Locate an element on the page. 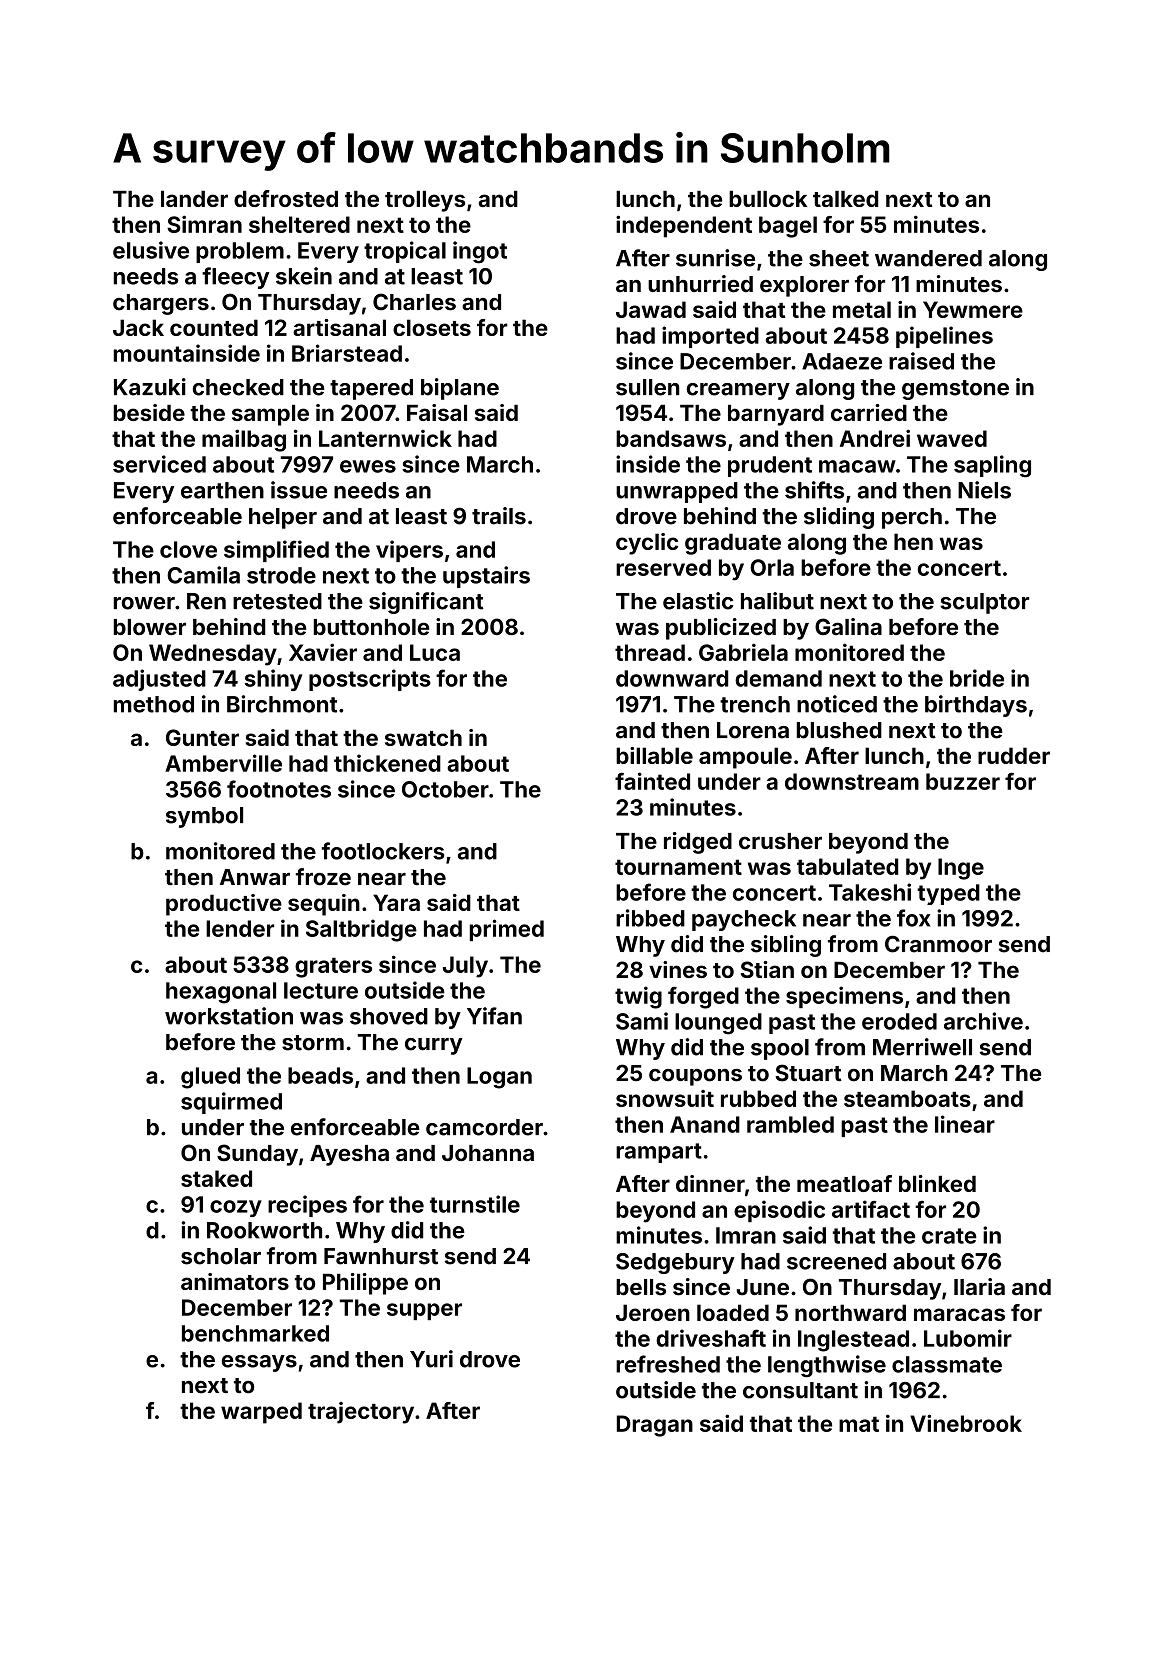 Image resolution: width=1165 pixels, height=1654 pixels. bride is located at coordinates (977, 678).
